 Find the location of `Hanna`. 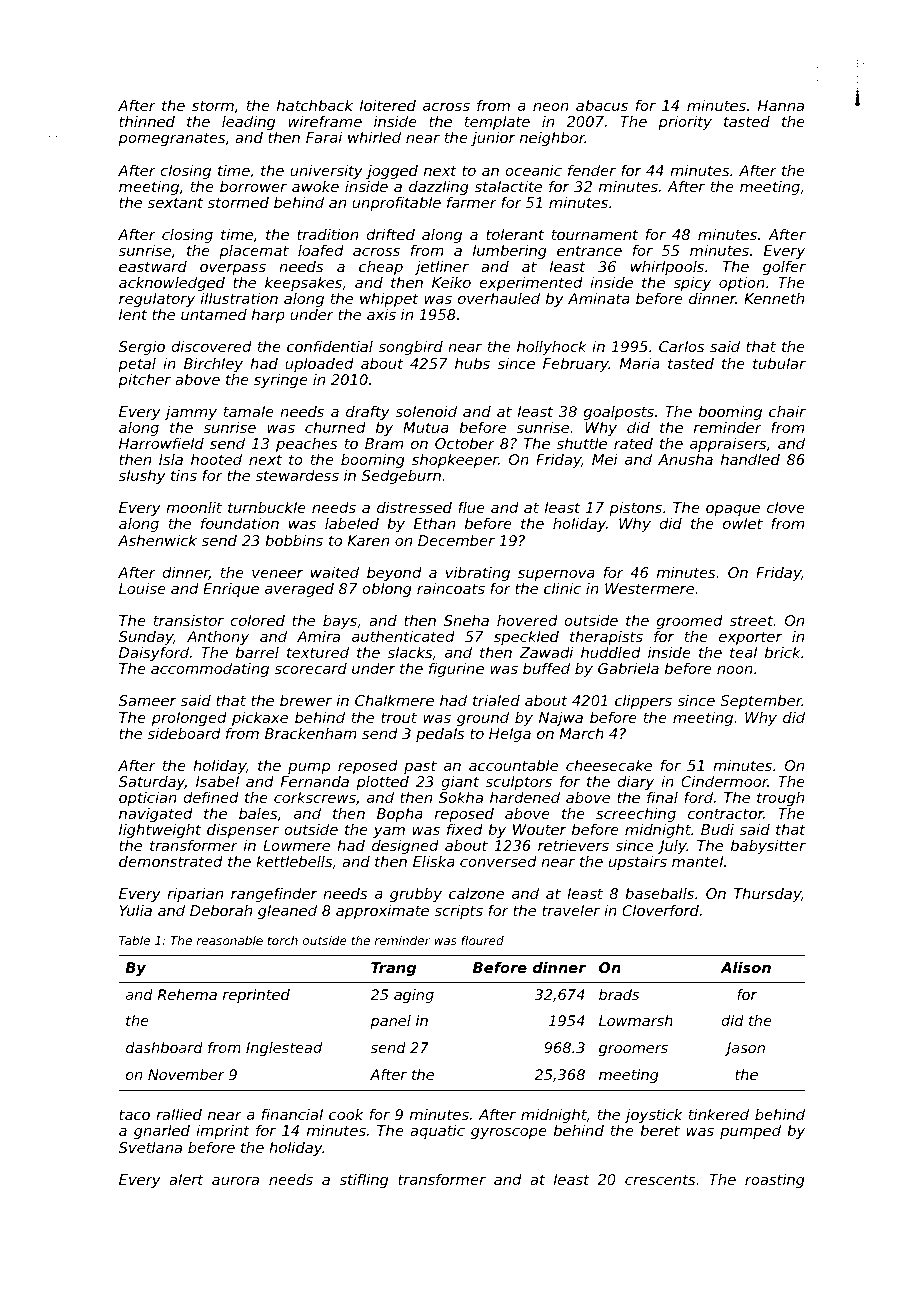

Hanna is located at coordinates (781, 105).
